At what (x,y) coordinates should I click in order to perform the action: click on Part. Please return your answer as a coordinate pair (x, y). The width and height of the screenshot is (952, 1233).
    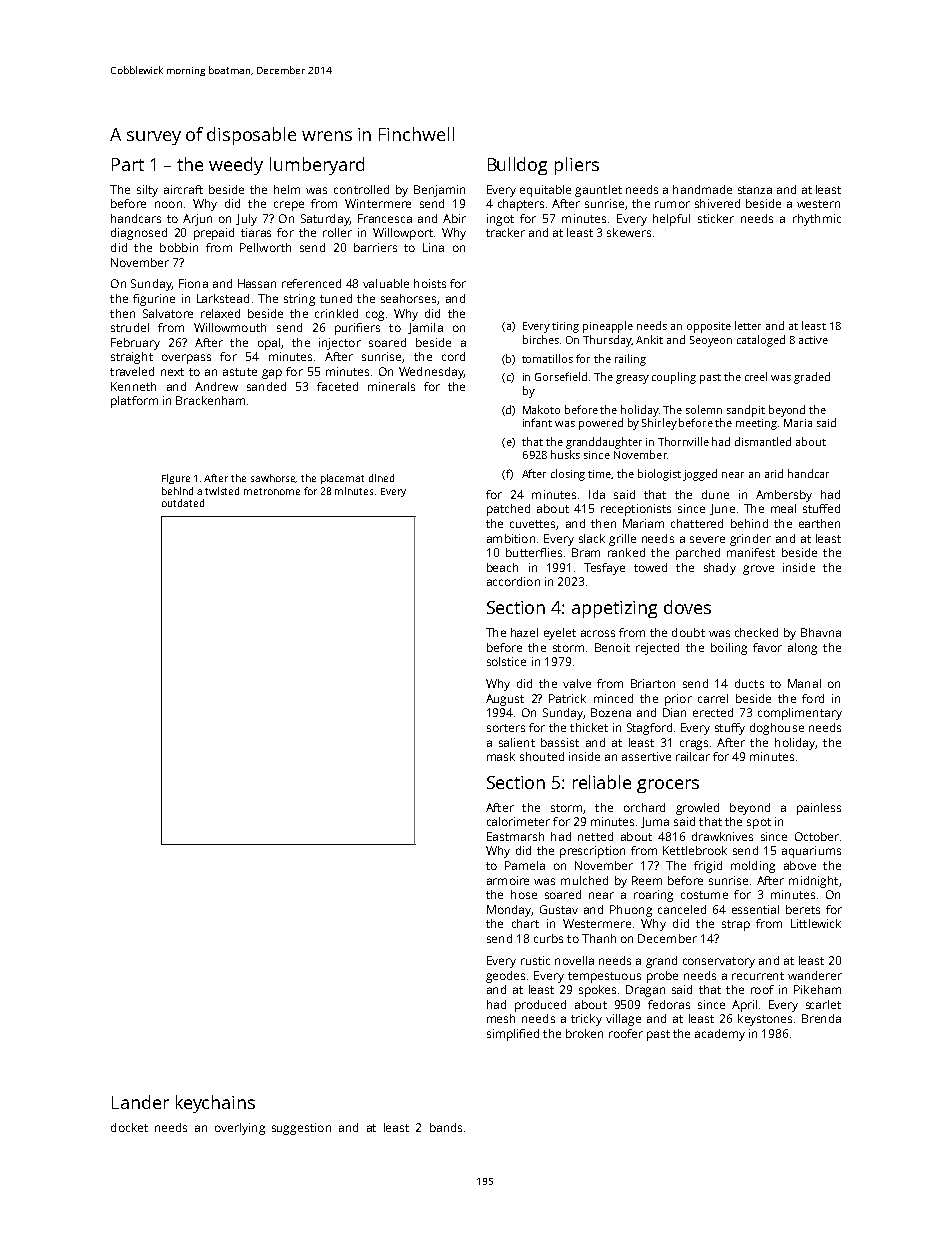
    Looking at the image, I should click on (128, 164).
